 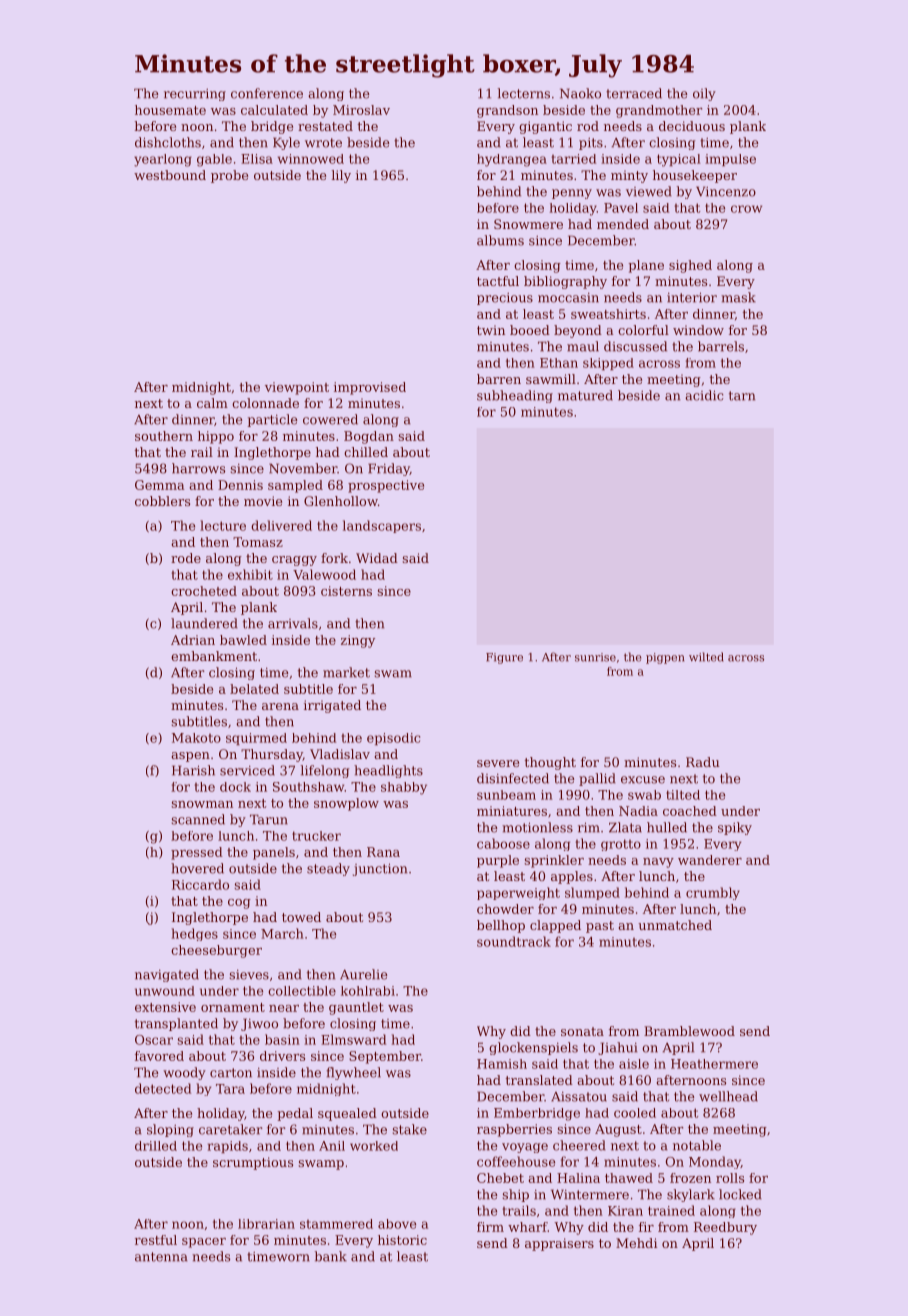 What do you see at coordinates (228, 1147) in the document?
I see `rapids` at bounding box center [228, 1147].
